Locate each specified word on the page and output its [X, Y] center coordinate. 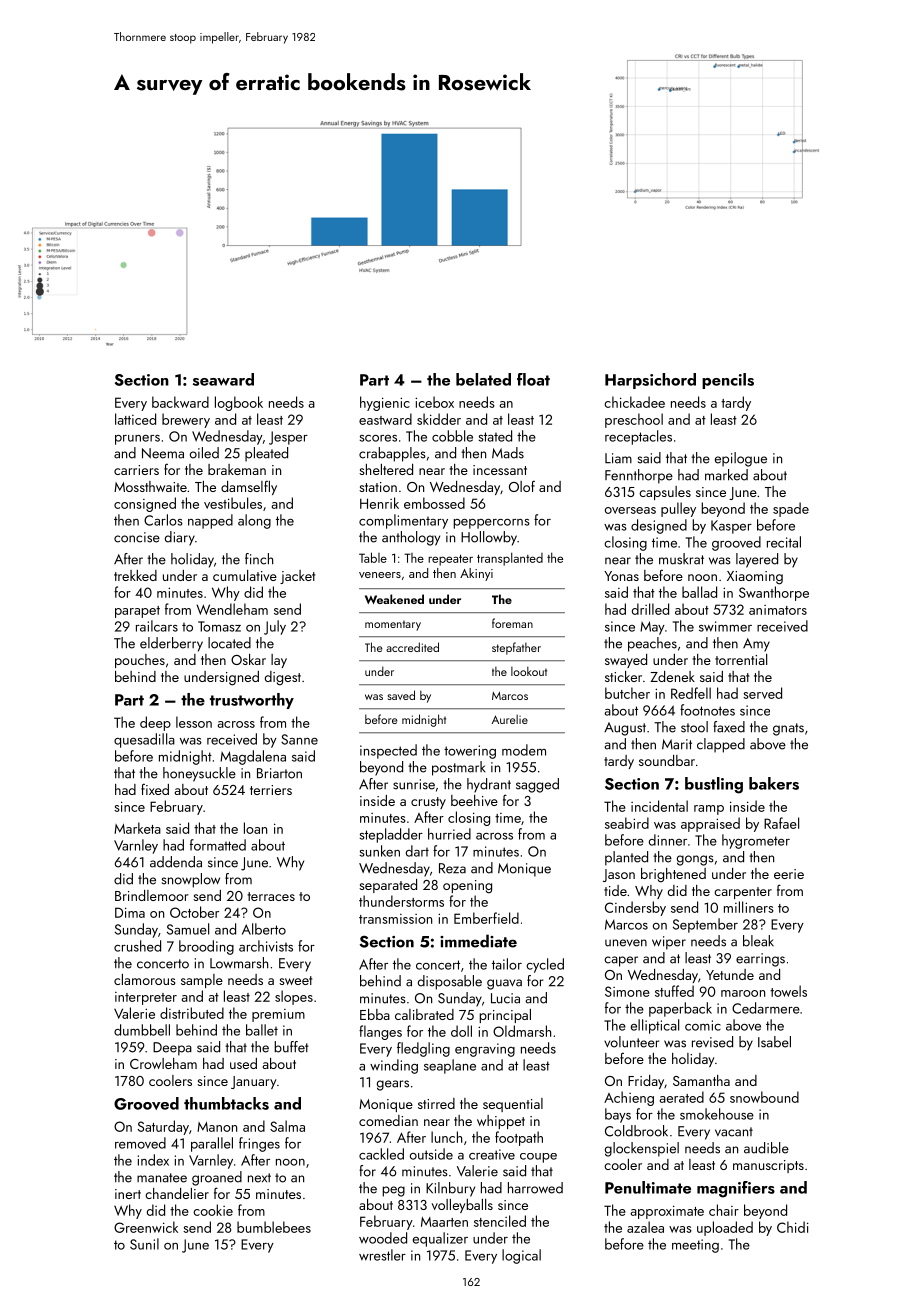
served [762, 693]
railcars [157, 626]
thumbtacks [226, 1103]
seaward [223, 379]
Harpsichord [650, 381]
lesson [194, 722]
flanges [380, 1032]
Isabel [774, 1042]
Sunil [144, 1244]
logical [521, 1256]
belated [483, 379]
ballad [699, 592]
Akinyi [476, 574]
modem [524, 750]
